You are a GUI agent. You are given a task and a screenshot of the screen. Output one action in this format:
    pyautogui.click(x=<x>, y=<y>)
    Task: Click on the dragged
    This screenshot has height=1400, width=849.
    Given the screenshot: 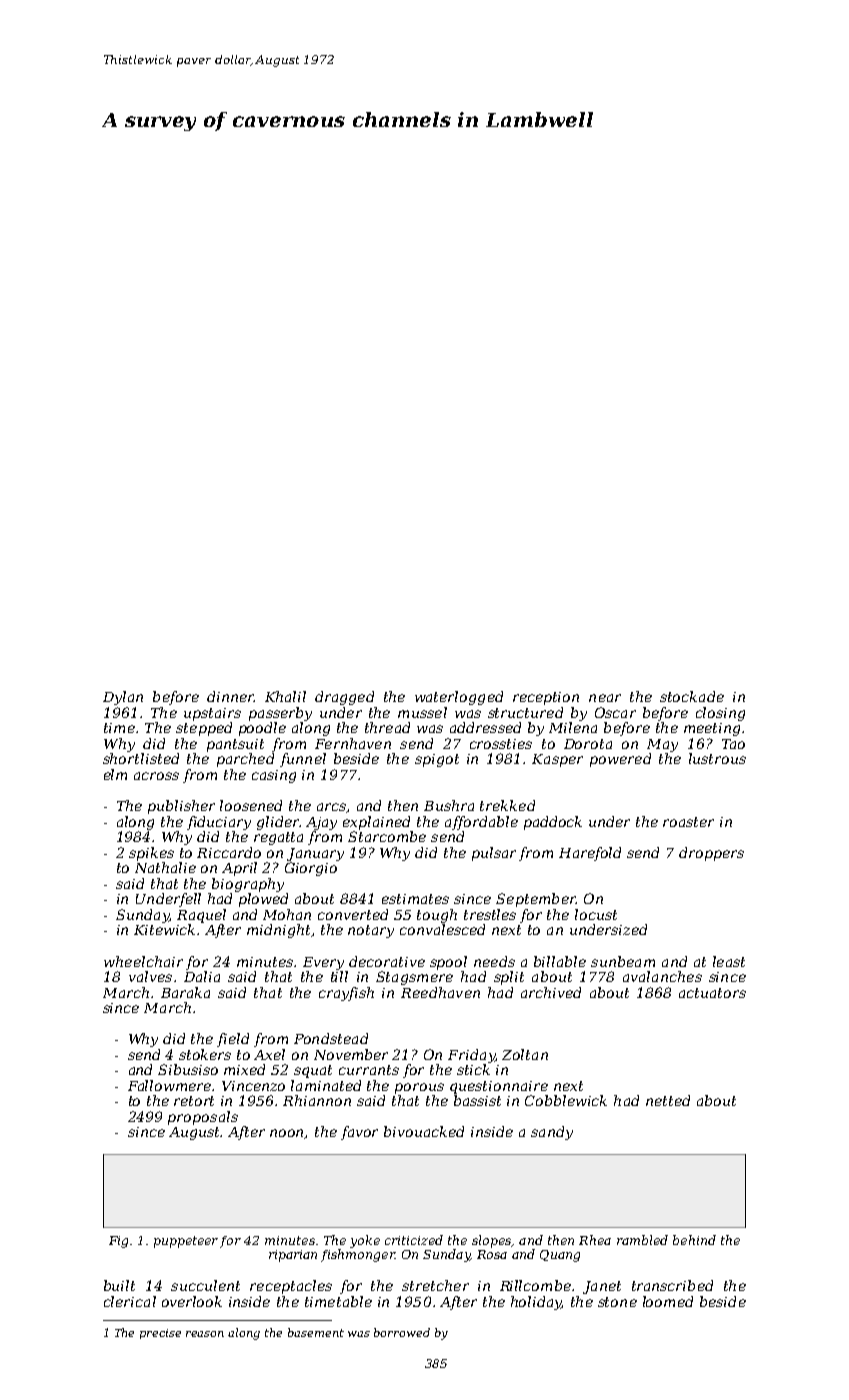 What is the action you would take?
    pyautogui.click(x=344, y=698)
